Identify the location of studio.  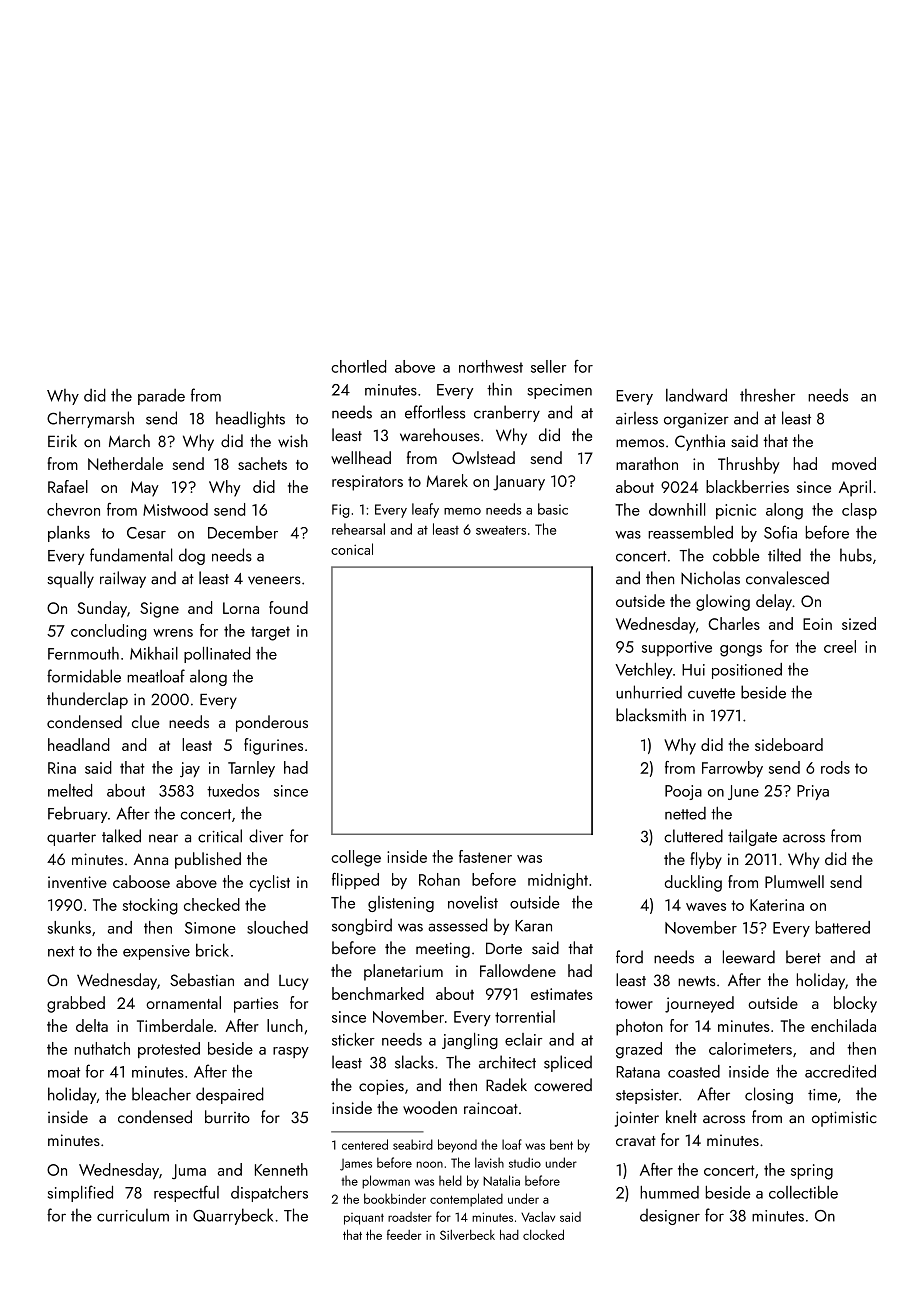
(525, 1162).
